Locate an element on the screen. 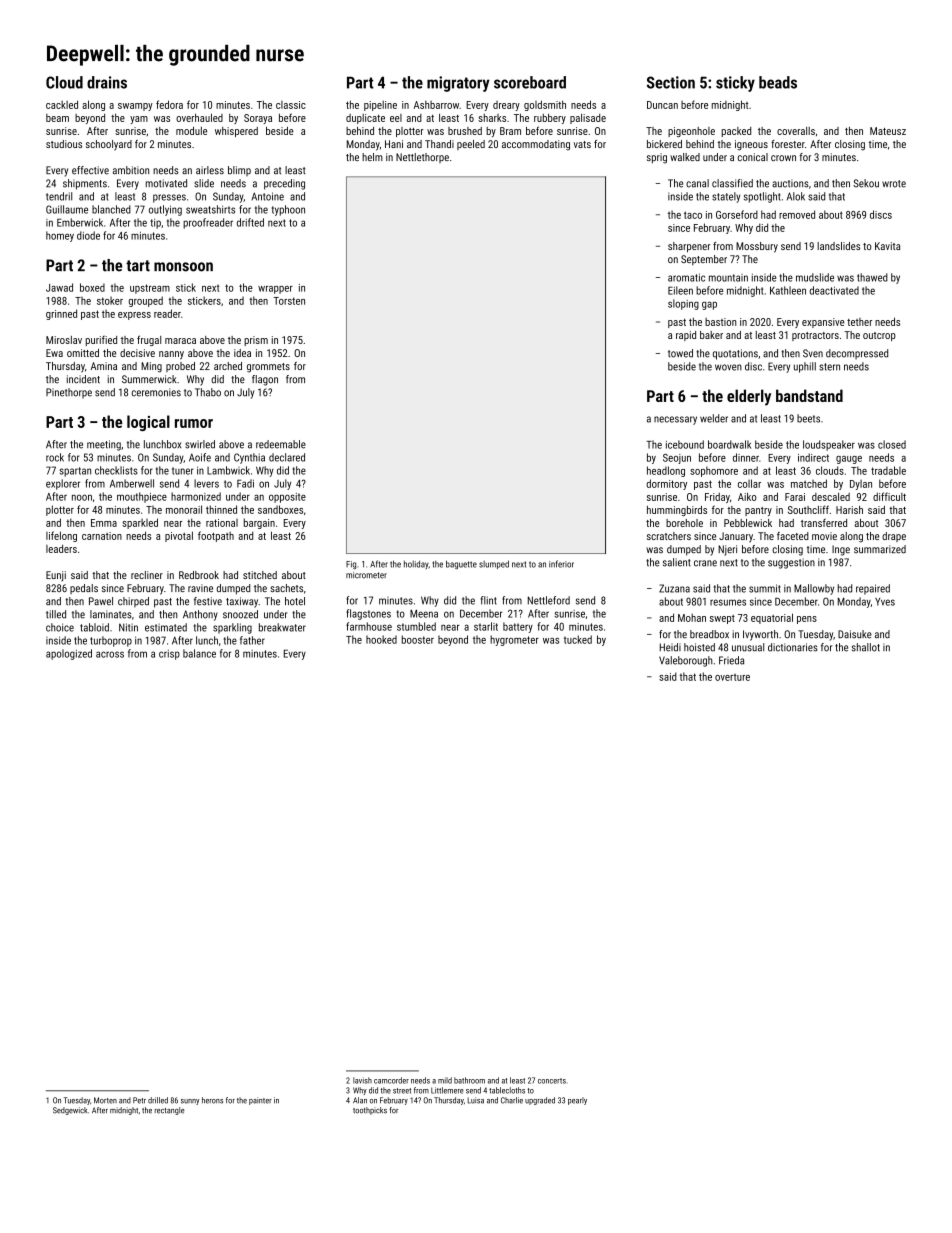  Morten is located at coordinates (105, 1100).
